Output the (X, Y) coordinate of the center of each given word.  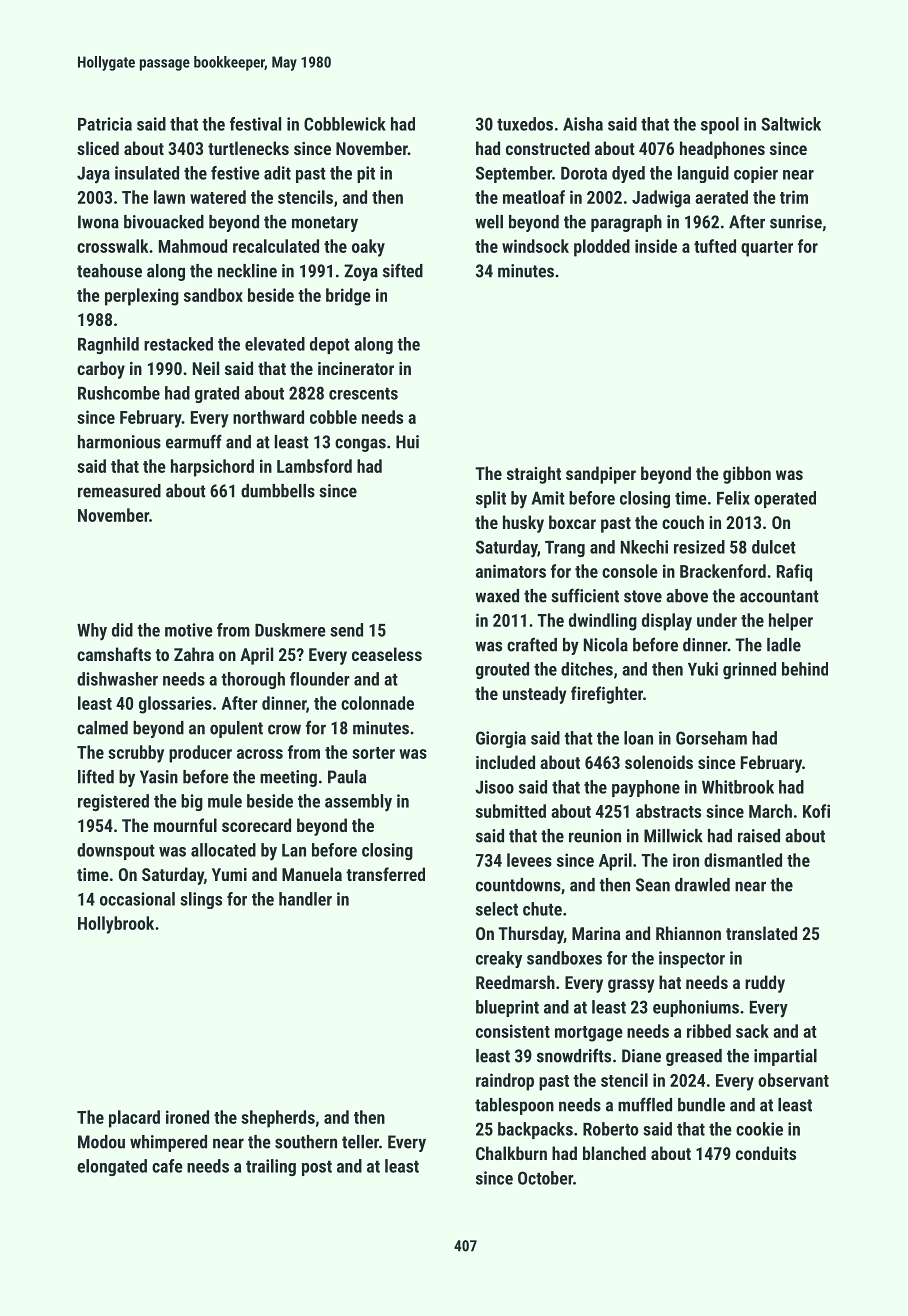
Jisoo (494, 787)
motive (189, 630)
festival (255, 124)
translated (761, 933)
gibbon (747, 475)
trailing (271, 1167)
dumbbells (278, 491)
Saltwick (791, 124)
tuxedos (525, 124)
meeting (288, 778)
